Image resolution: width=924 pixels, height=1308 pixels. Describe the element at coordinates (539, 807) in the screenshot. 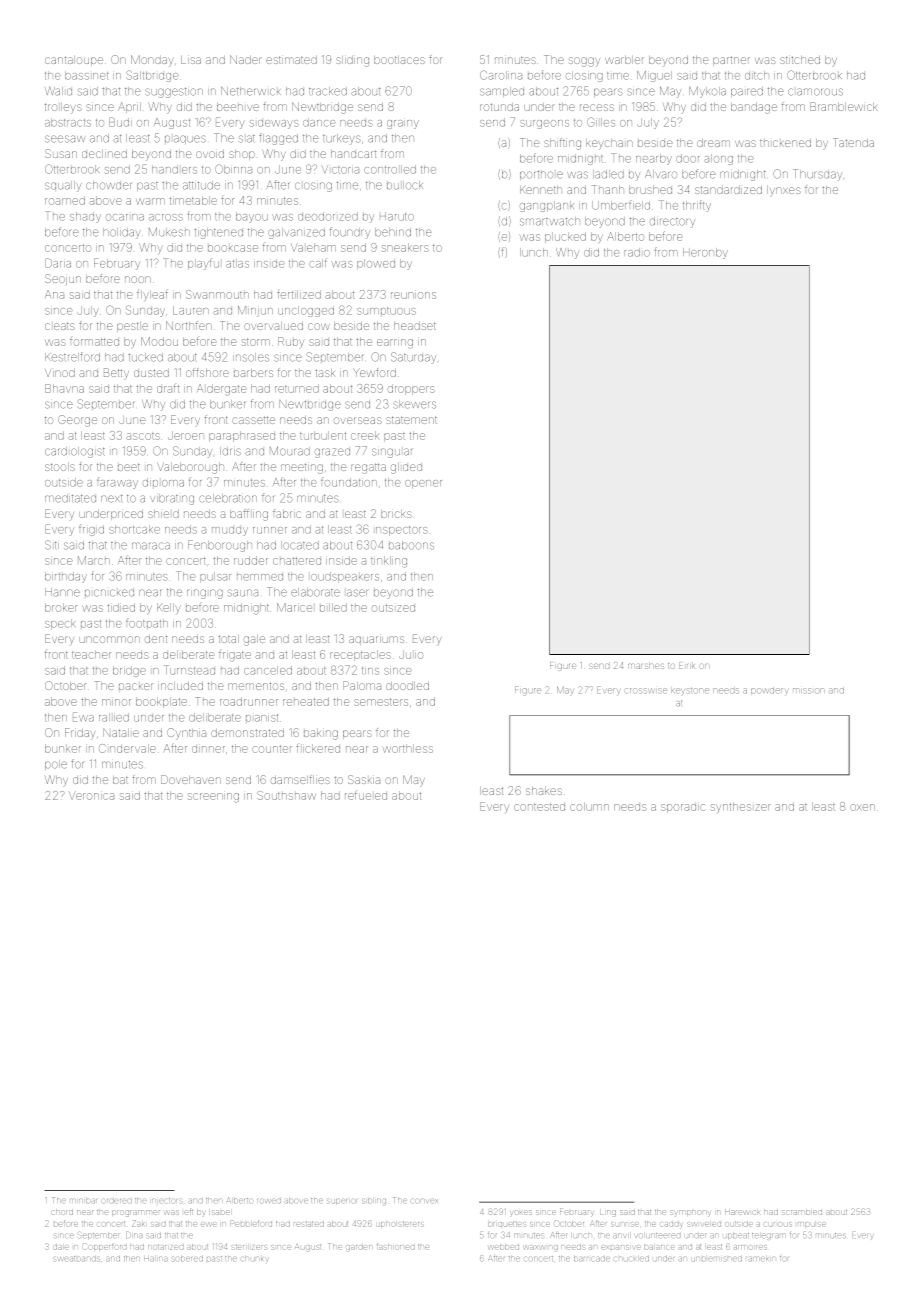

I see `contested` at that location.
